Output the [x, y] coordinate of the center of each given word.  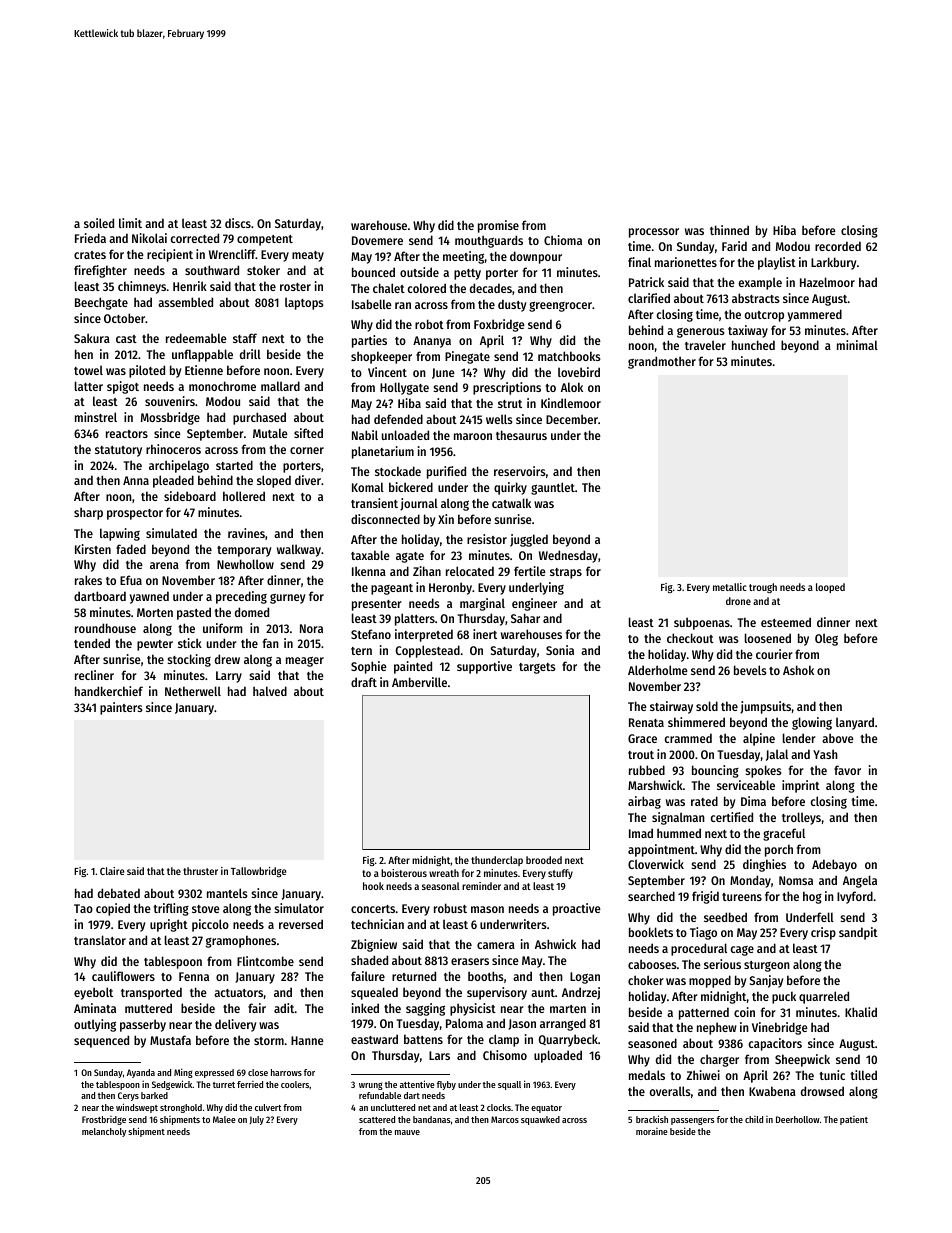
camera [496, 945]
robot [429, 324]
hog [812, 898]
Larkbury [833, 263]
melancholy [104, 1132]
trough [763, 588]
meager [305, 662]
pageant [392, 589]
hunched [753, 345]
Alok [572, 387]
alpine [759, 739]
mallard [280, 386]
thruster [200, 871]
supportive [484, 667]
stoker [263, 270]
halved [270, 691]
